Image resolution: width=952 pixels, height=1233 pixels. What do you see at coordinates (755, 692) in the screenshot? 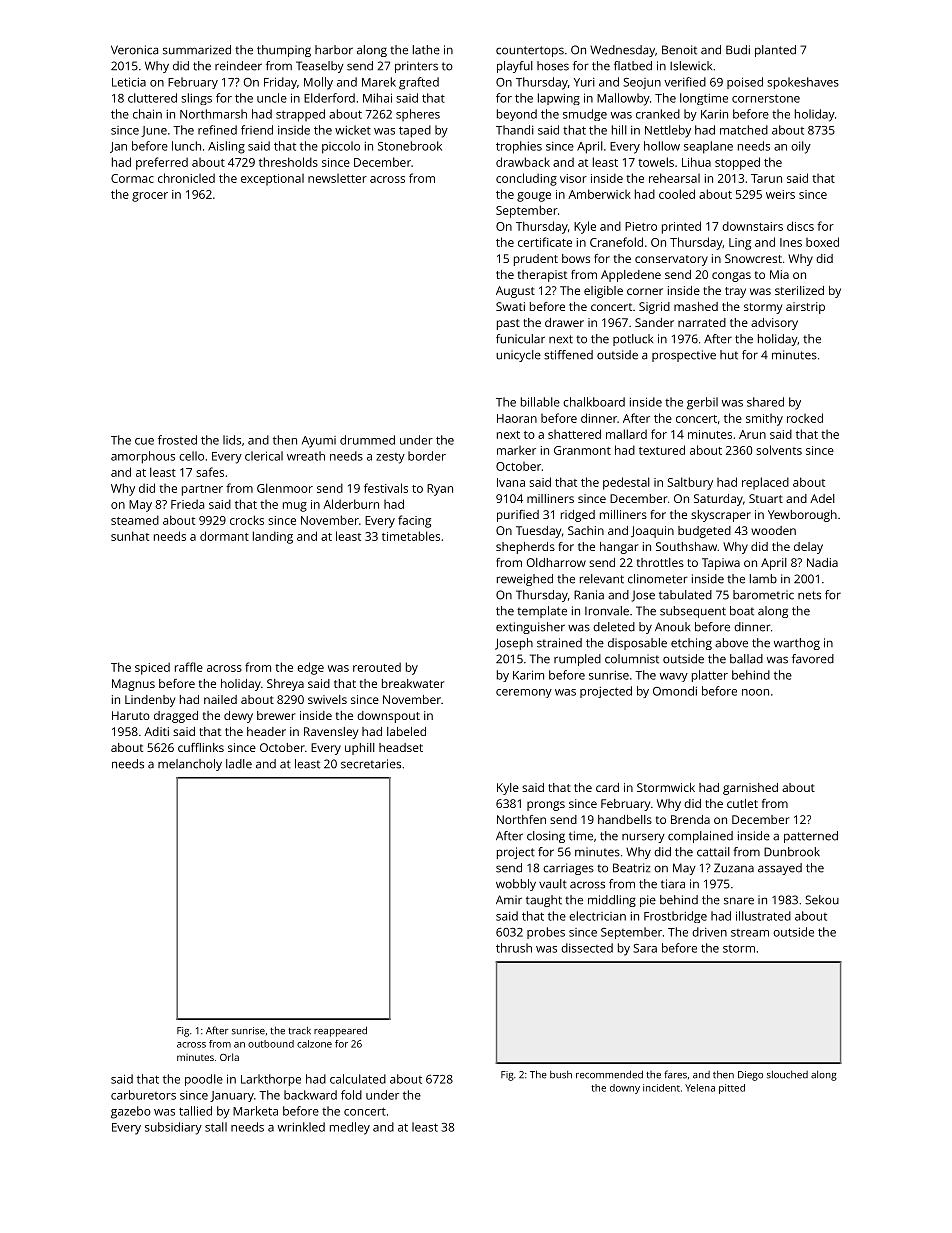
I see `noon` at bounding box center [755, 692].
